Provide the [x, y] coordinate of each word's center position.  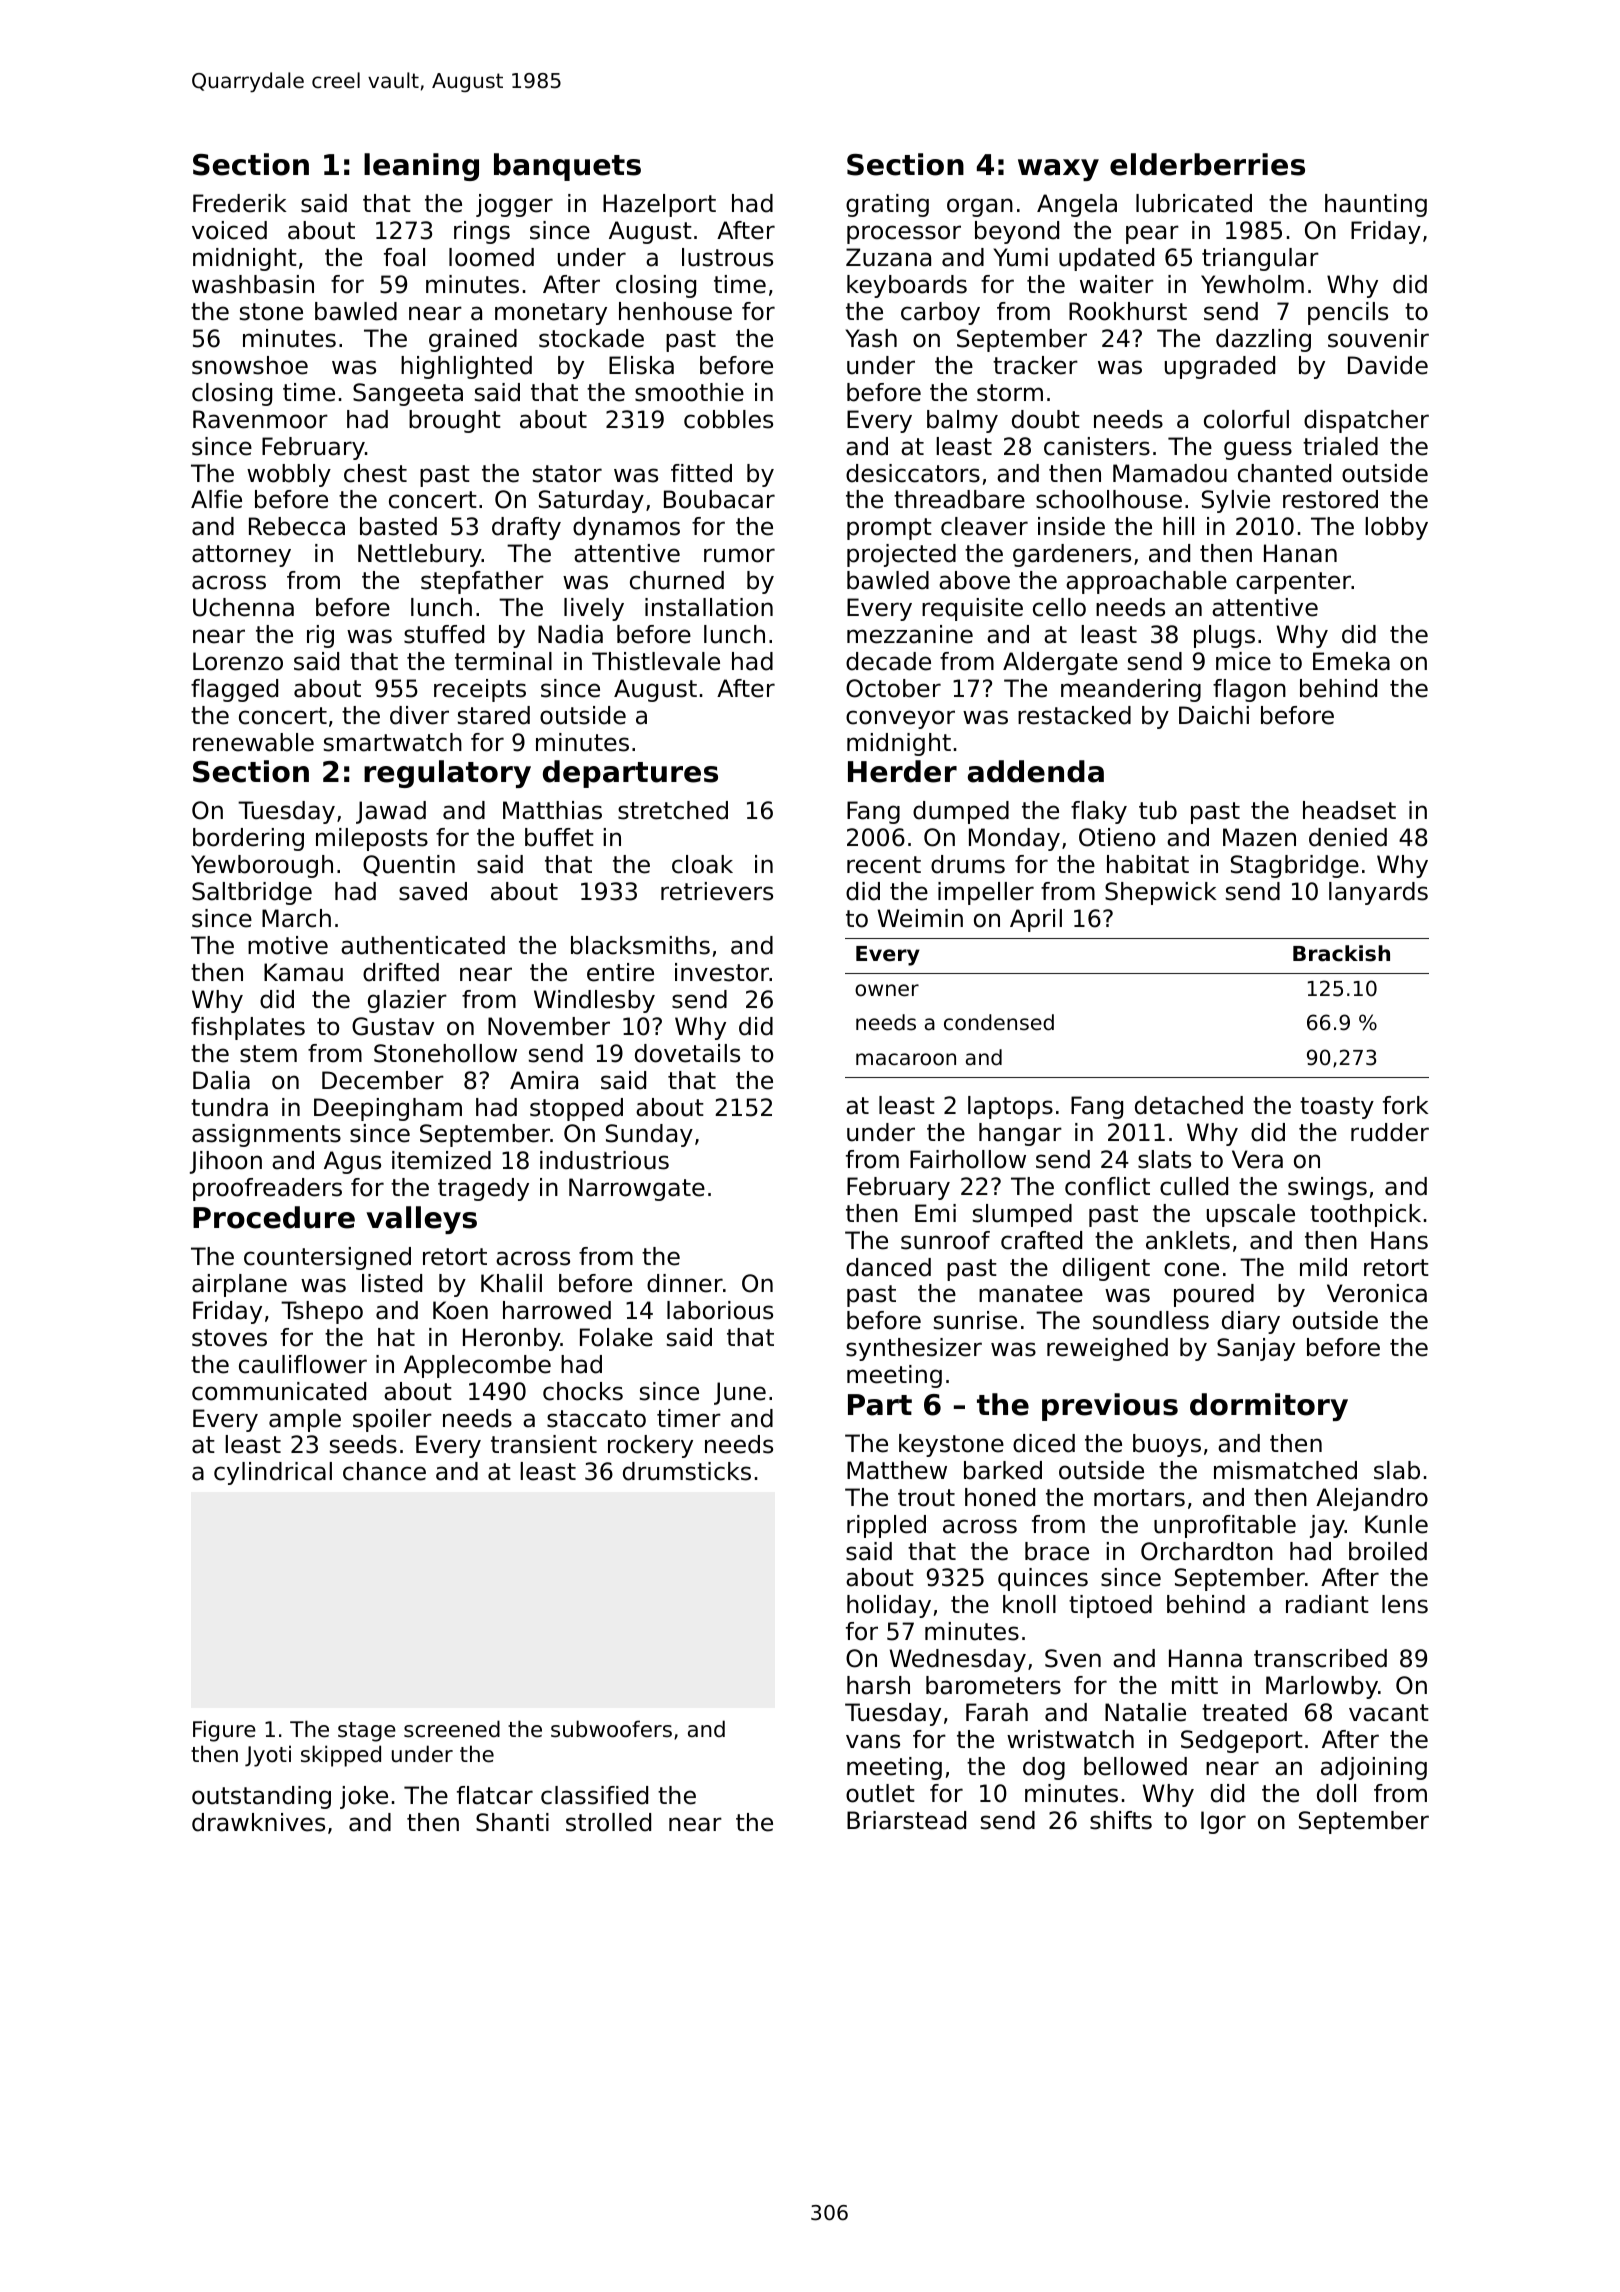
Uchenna [243, 607]
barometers [993, 1685]
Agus [352, 1162]
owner [887, 990]
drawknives [258, 1822]
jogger [514, 205]
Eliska [641, 365]
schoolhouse [1109, 499]
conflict [1107, 1186]
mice [1243, 661]
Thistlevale [656, 661]
